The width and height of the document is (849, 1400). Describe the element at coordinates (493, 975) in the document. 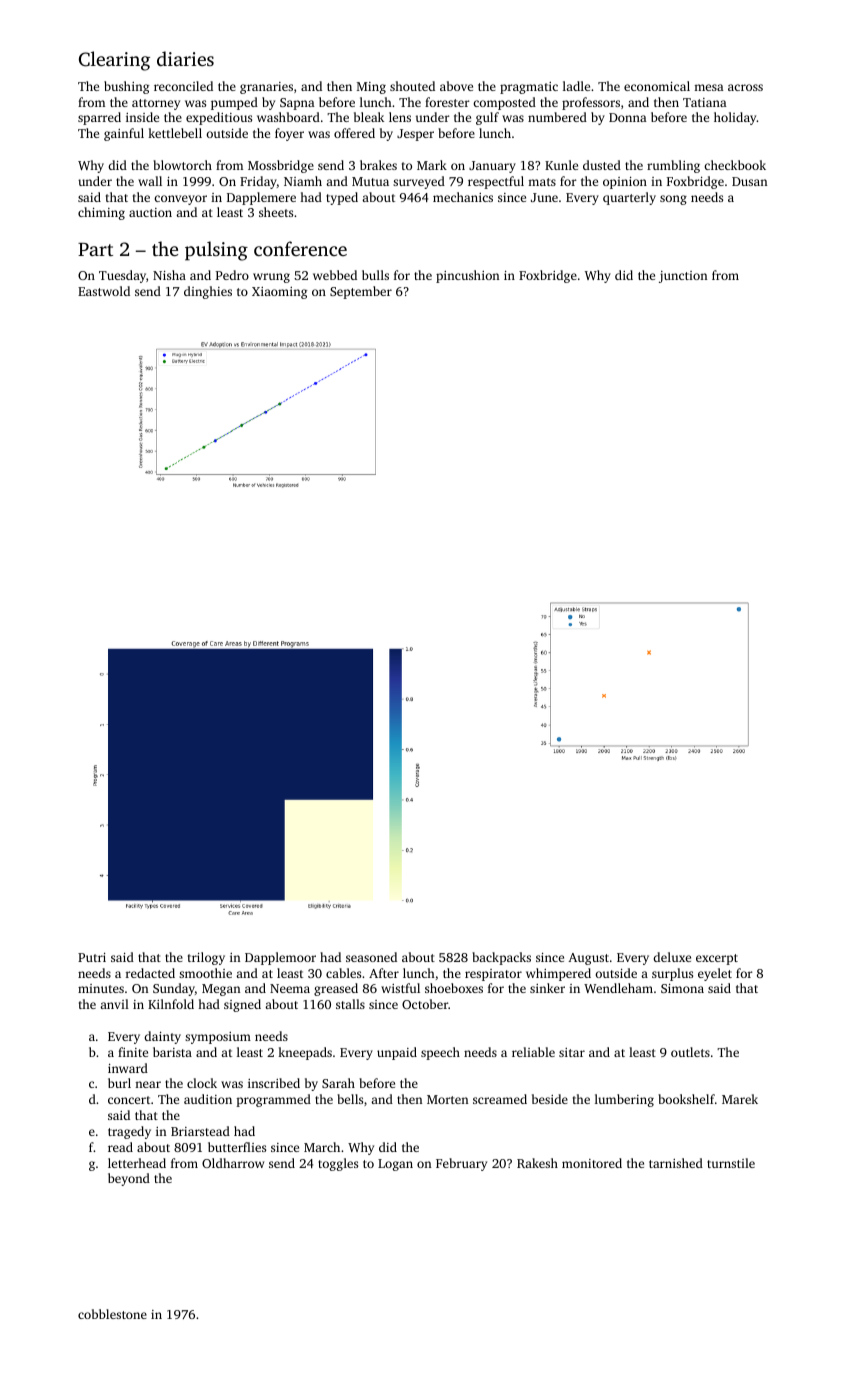

I see `respirator` at that location.
